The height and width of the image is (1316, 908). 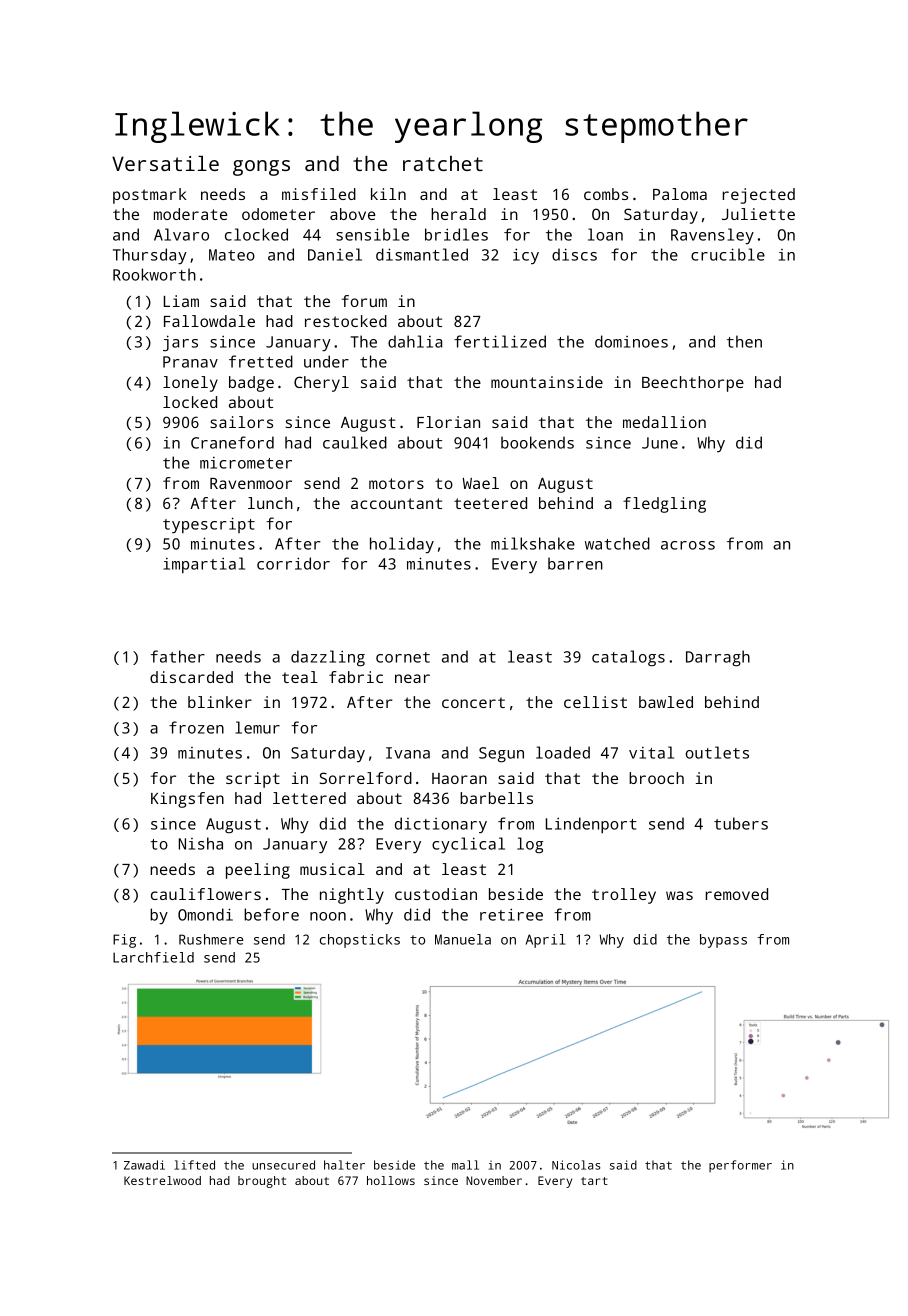 I want to click on herald, so click(x=458, y=214).
